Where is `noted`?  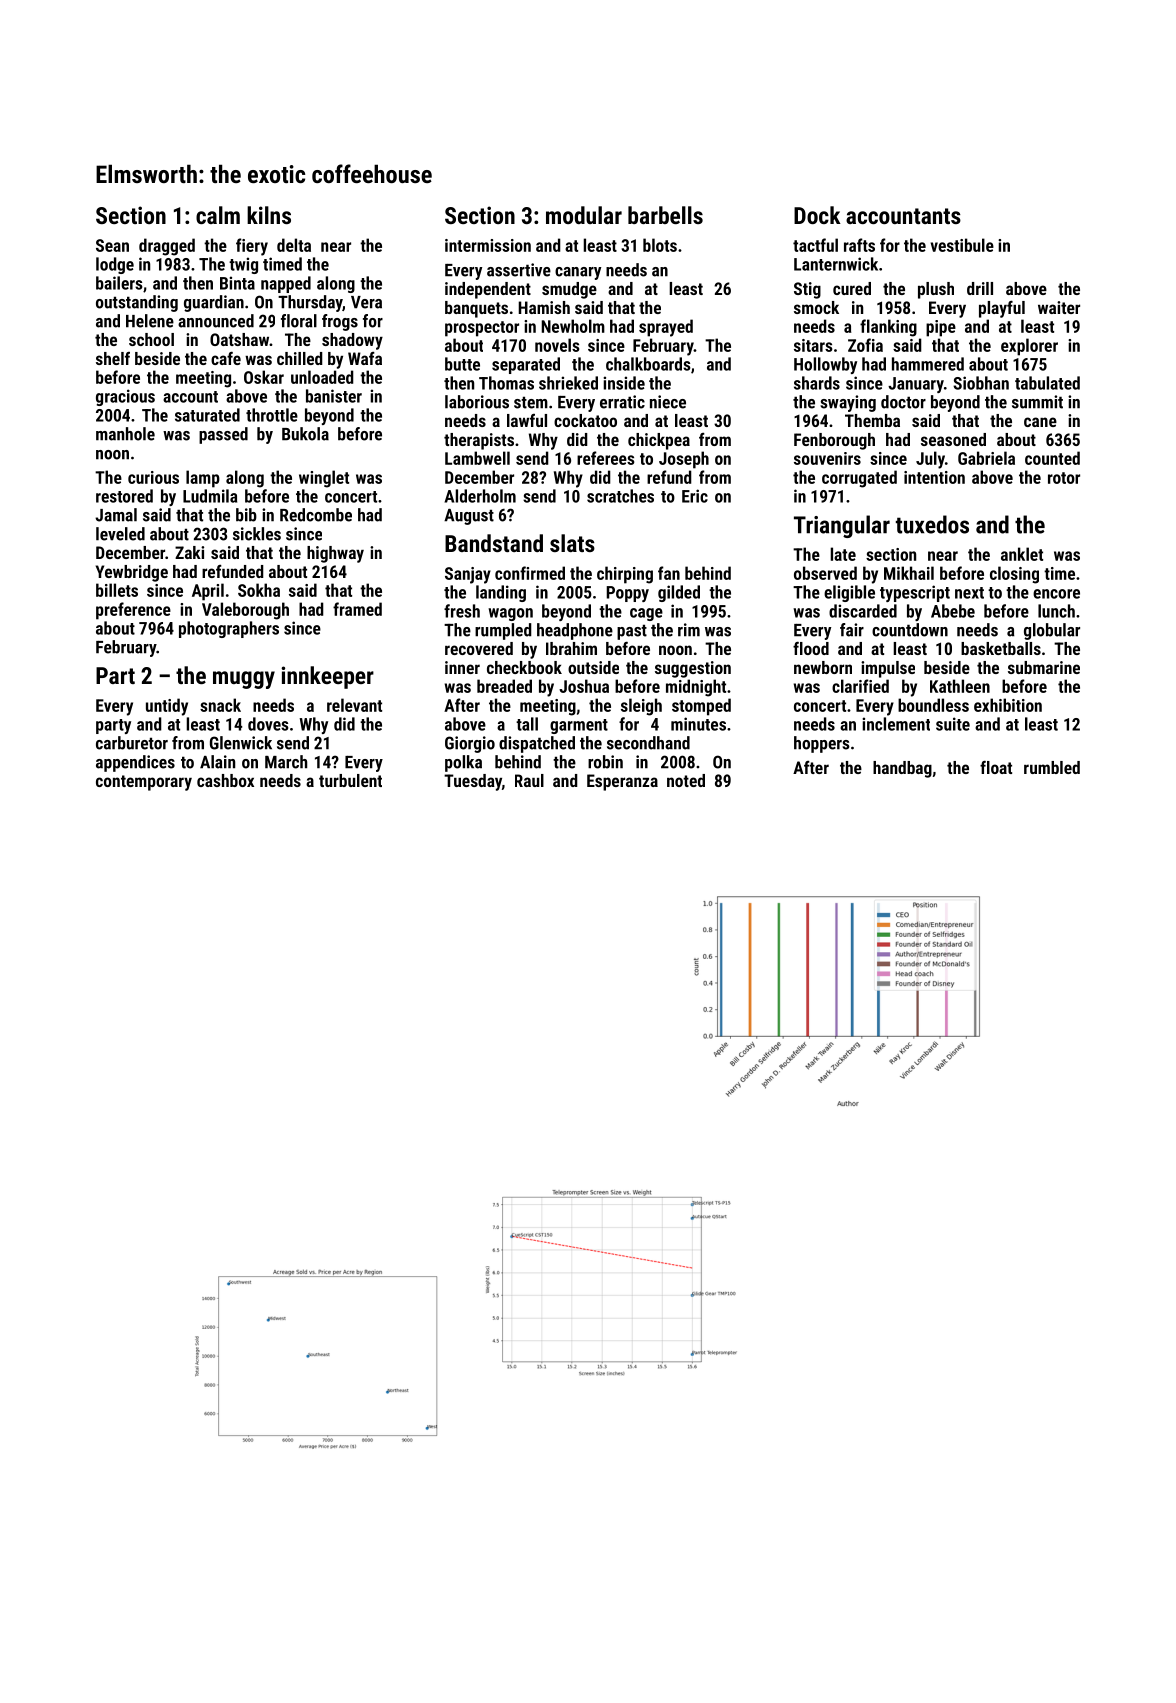 noted is located at coordinates (686, 780).
